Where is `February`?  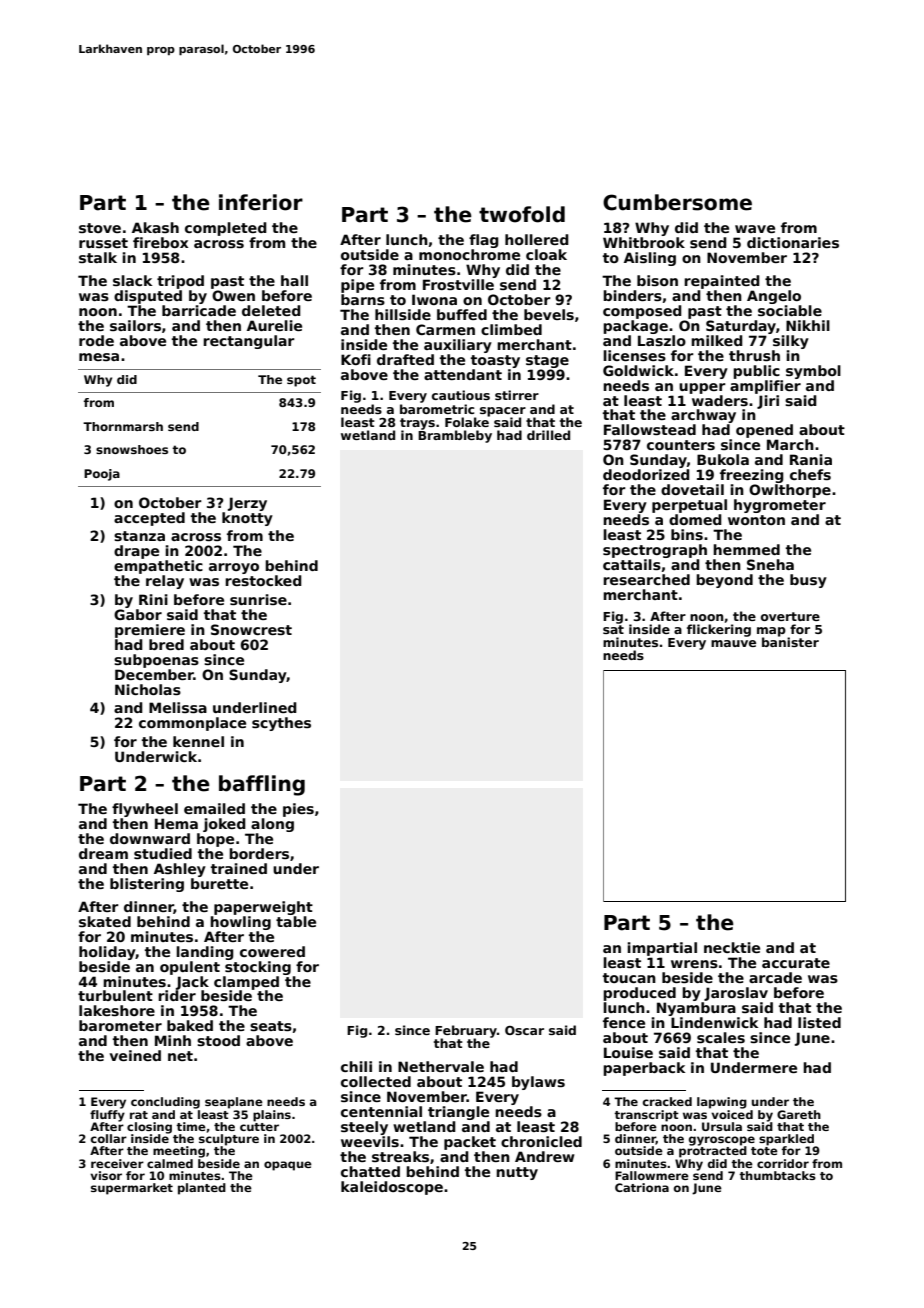 February is located at coordinates (466, 1031).
